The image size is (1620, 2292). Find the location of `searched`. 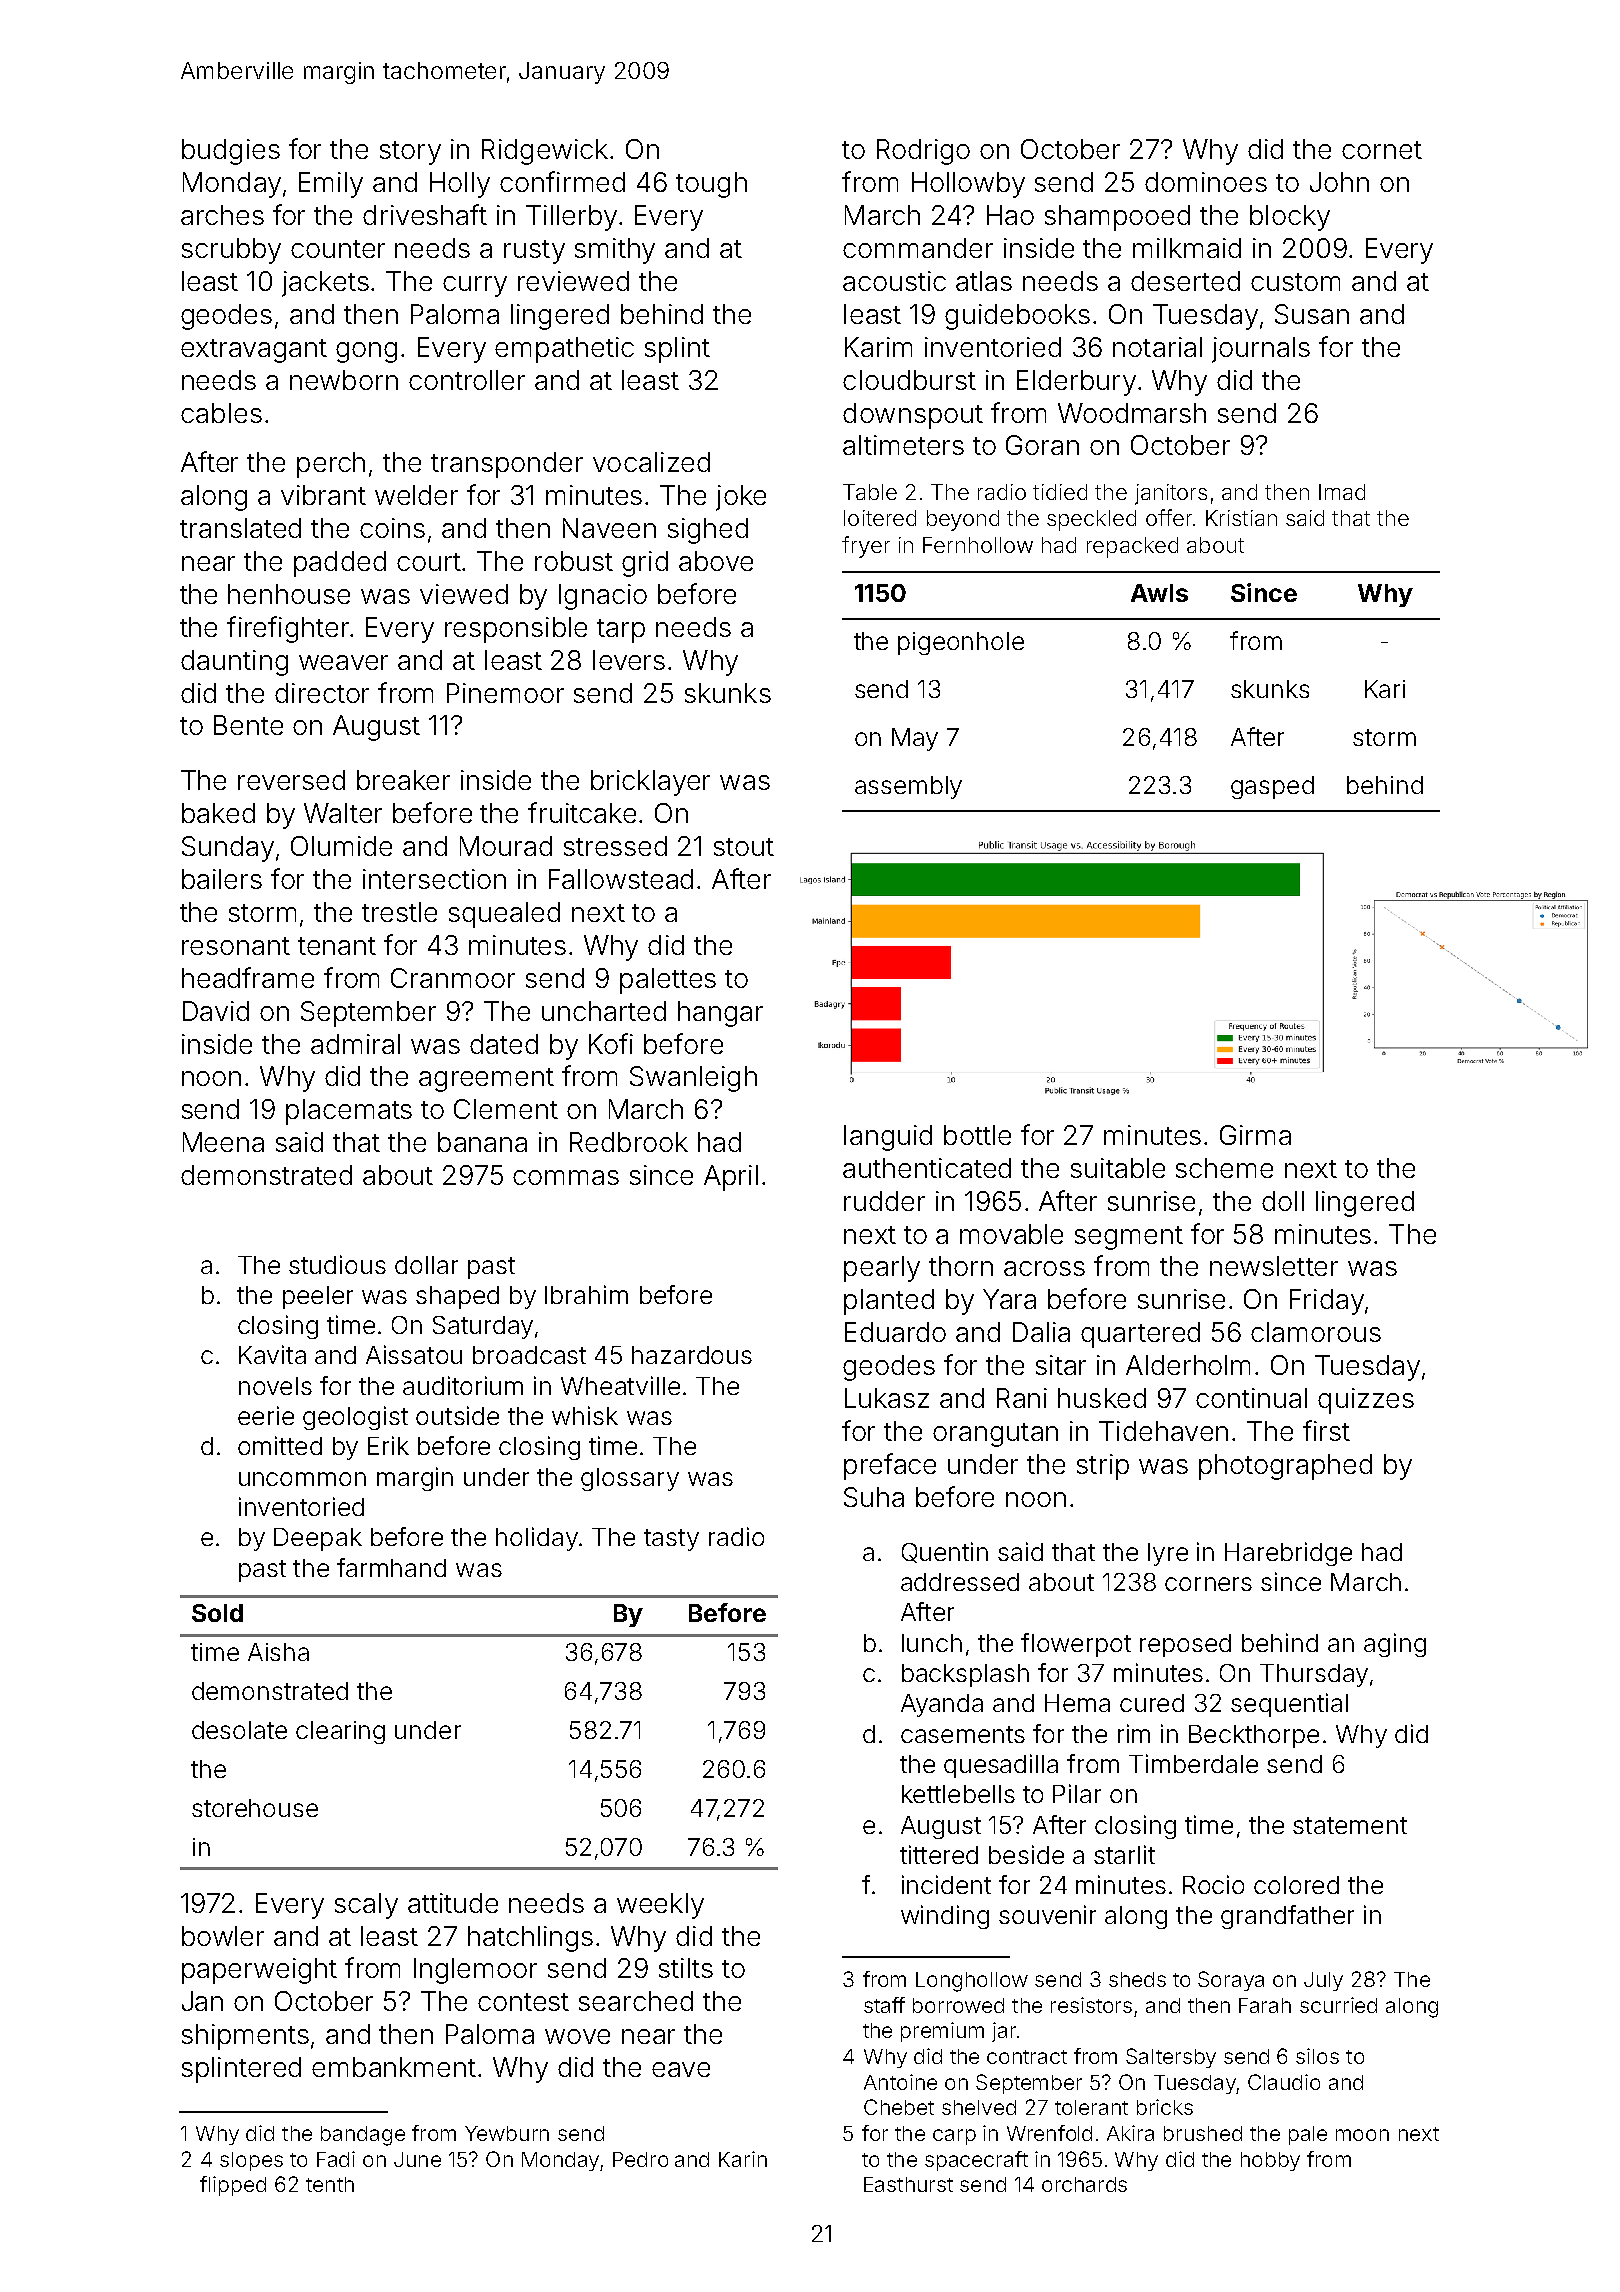

searched is located at coordinates (636, 2001).
